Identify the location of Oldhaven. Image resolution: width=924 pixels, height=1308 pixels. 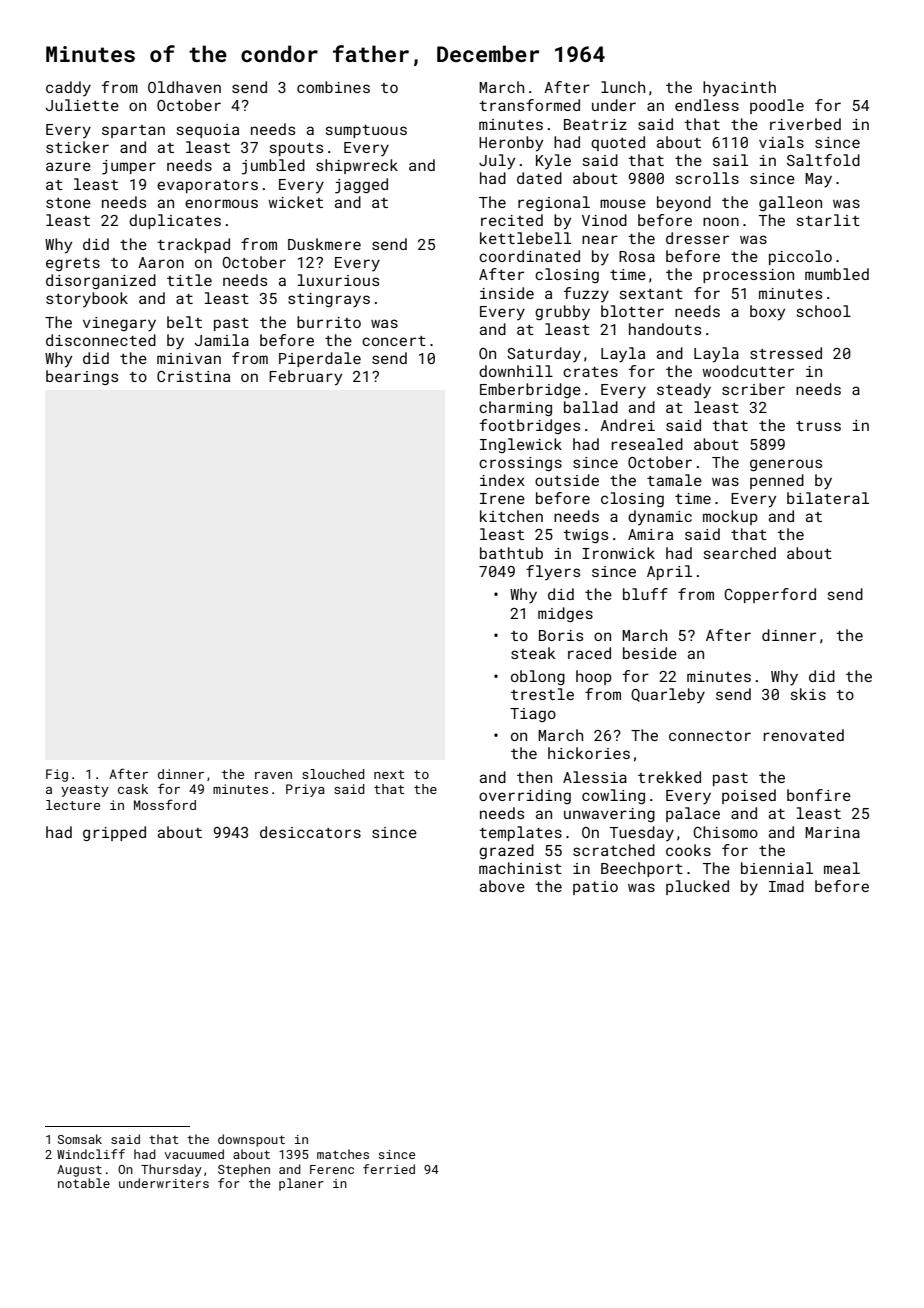
(184, 87).
